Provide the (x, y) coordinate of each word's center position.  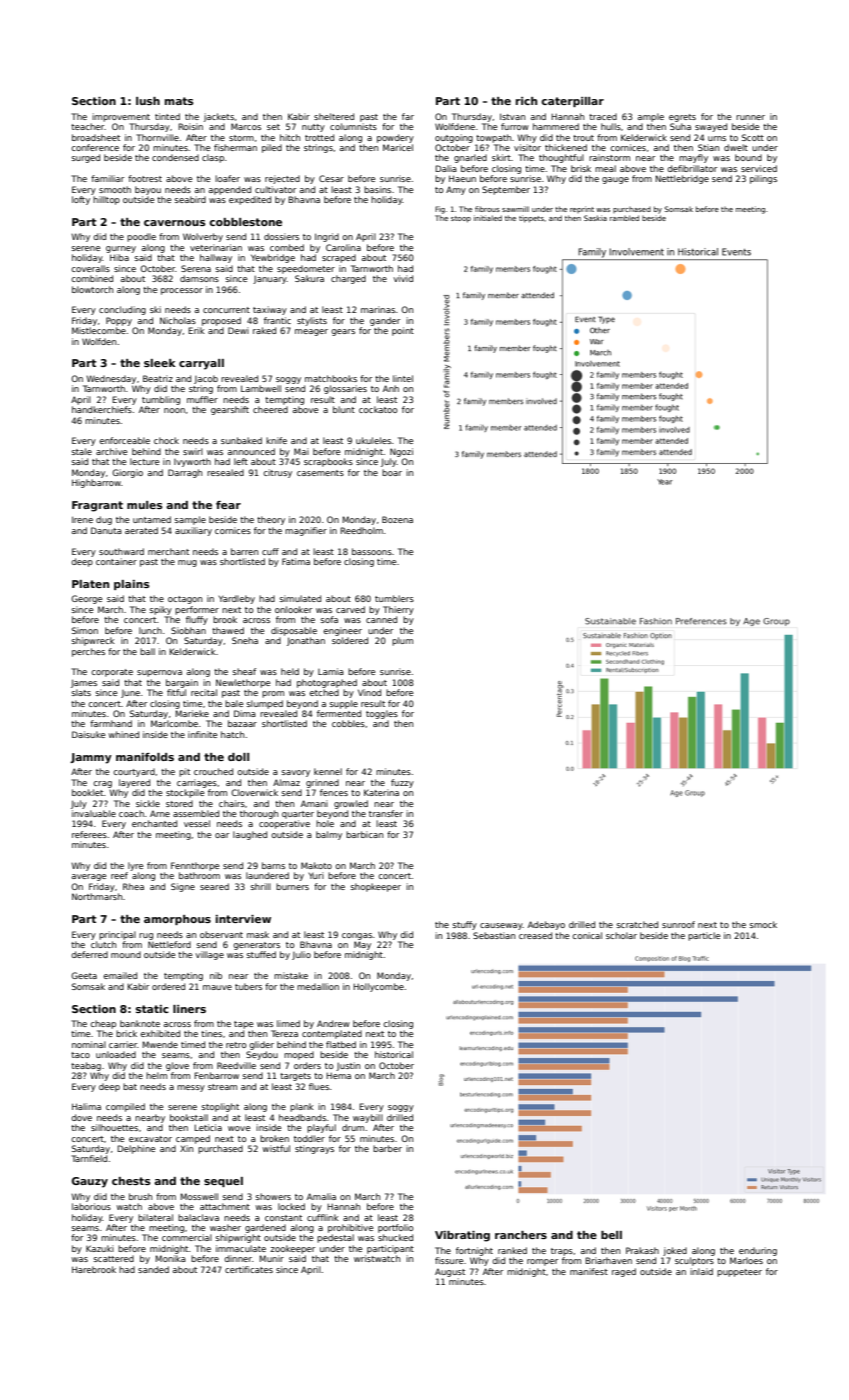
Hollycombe (378, 987)
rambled (624, 218)
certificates (249, 1269)
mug (187, 563)
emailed (120, 975)
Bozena (397, 519)
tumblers (394, 598)
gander (385, 321)
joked (675, 1251)
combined (92, 278)
